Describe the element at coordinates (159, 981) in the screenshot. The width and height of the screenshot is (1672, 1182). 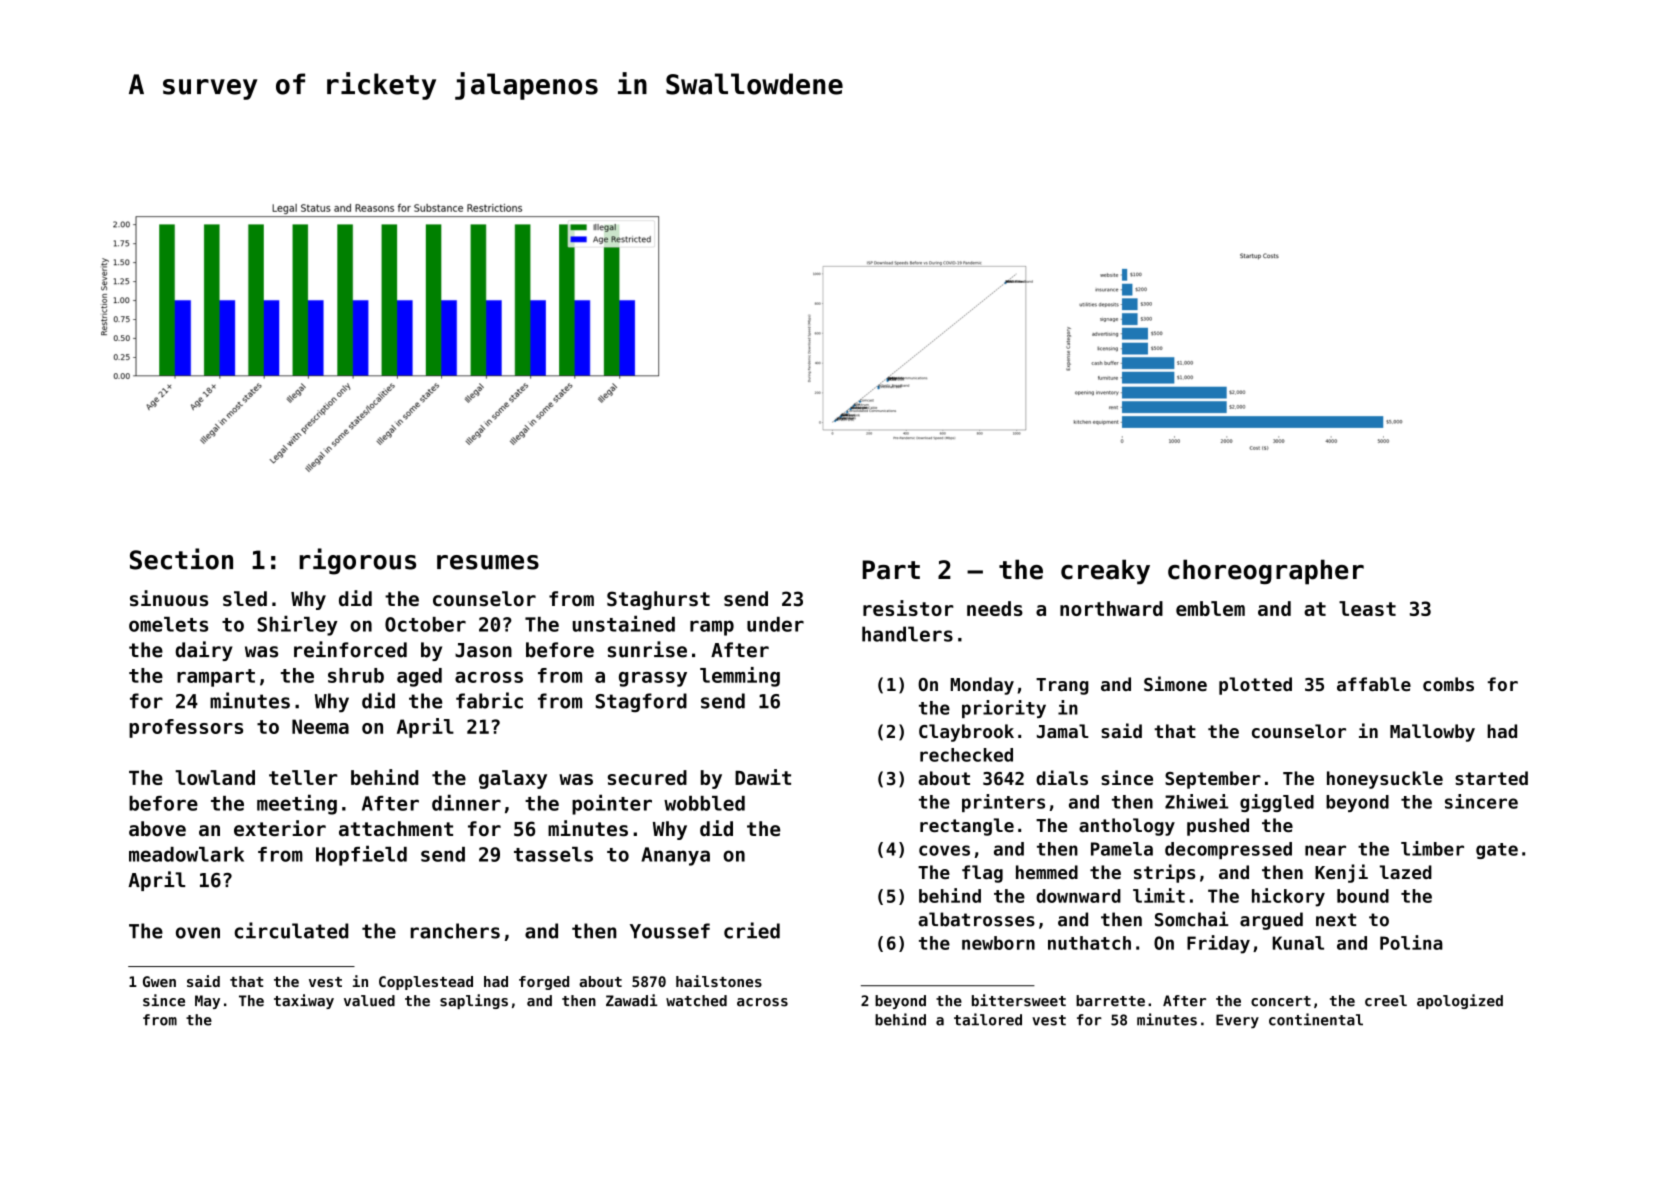
I see `Gwen` at that location.
